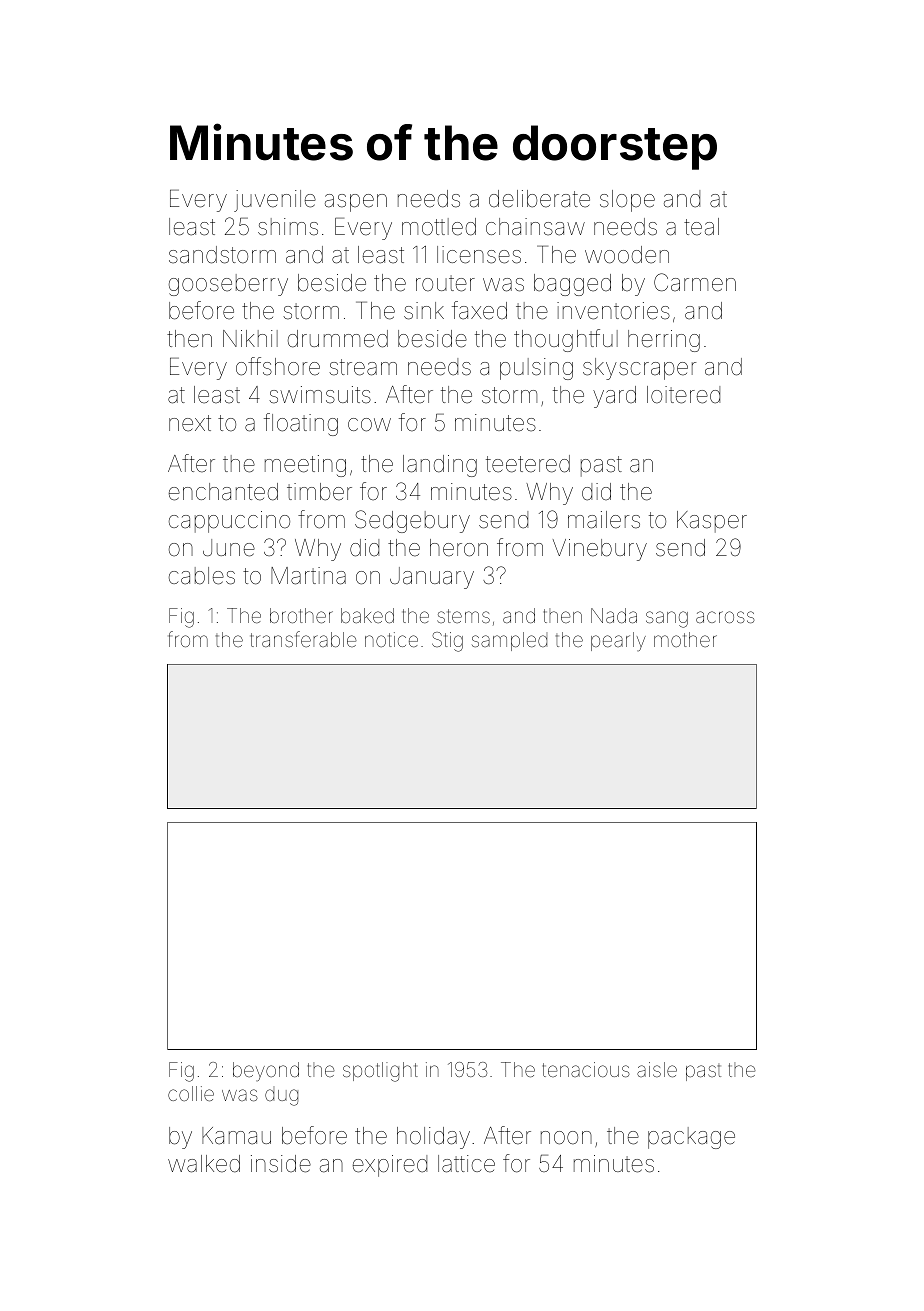 This document has width=924, height=1311. I want to click on beyond, so click(266, 1071).
